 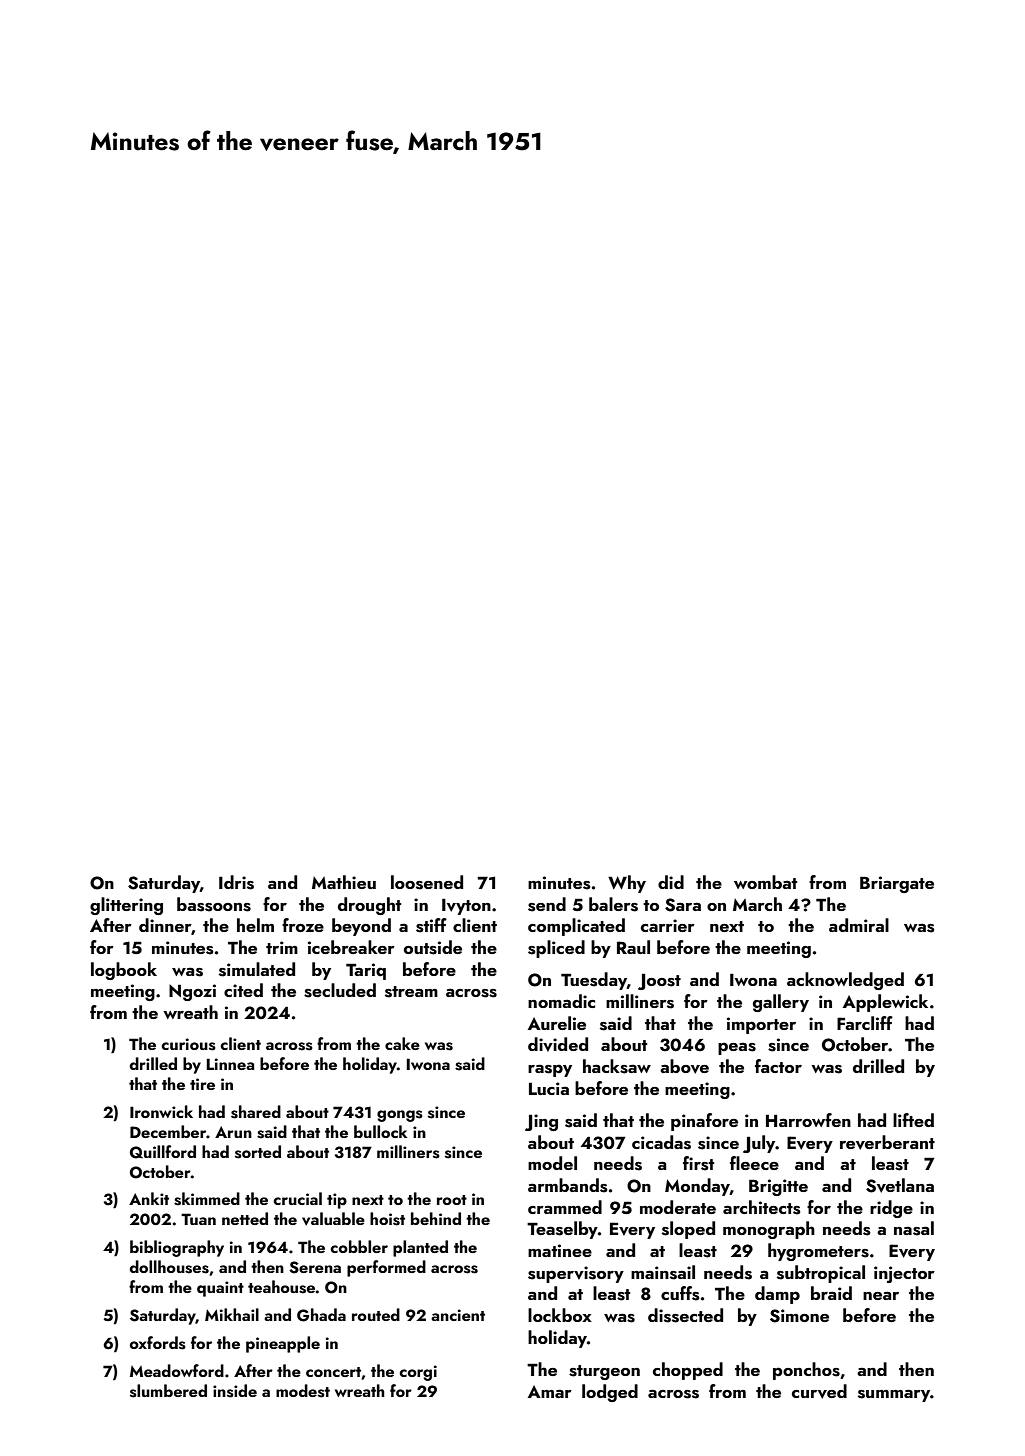 I want to click on ponchos, so click(x=806, y=1371).
